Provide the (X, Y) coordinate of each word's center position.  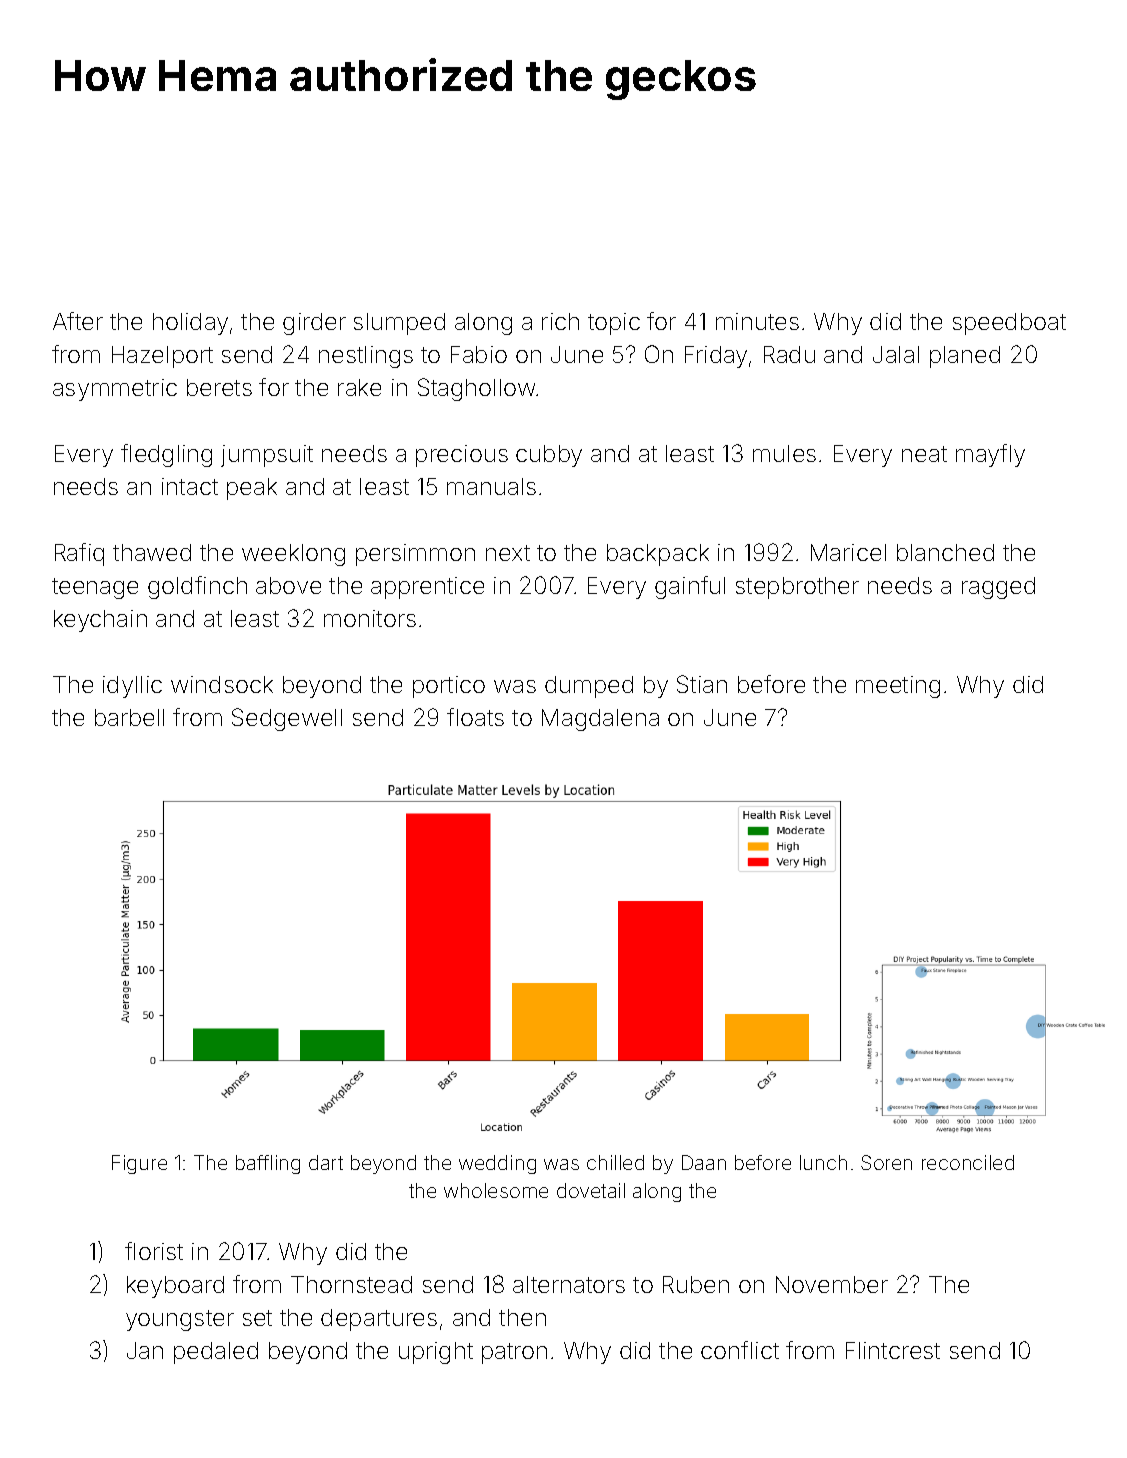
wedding (497, 1164)
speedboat (1009, 324)
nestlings (366, 357)
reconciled (968, 1162)
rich (560, 321)
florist (154, 1251)
